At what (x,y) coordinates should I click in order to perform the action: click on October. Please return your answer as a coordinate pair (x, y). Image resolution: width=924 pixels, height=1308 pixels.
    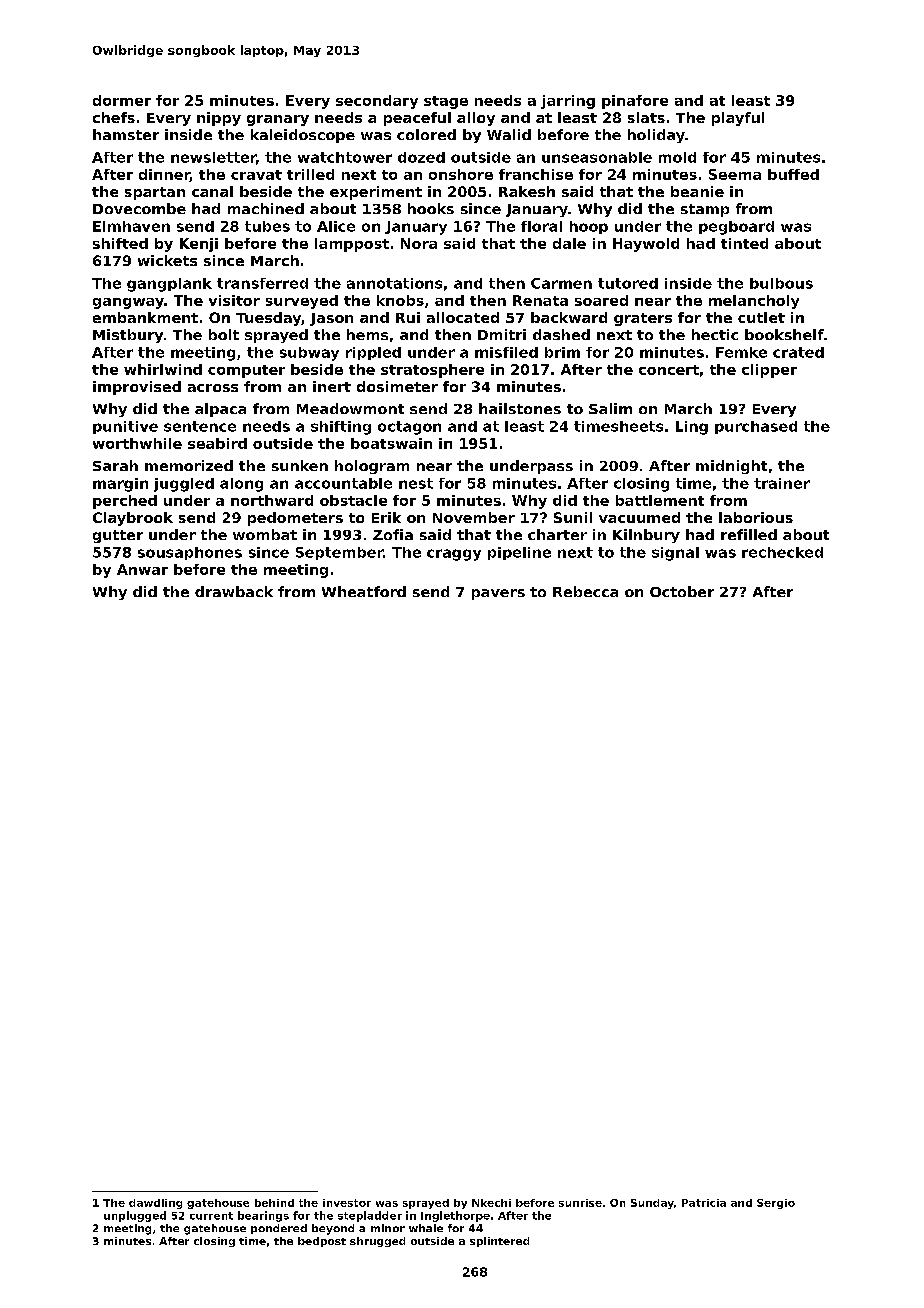
    Looking at the image, I should click on (682, 591).
